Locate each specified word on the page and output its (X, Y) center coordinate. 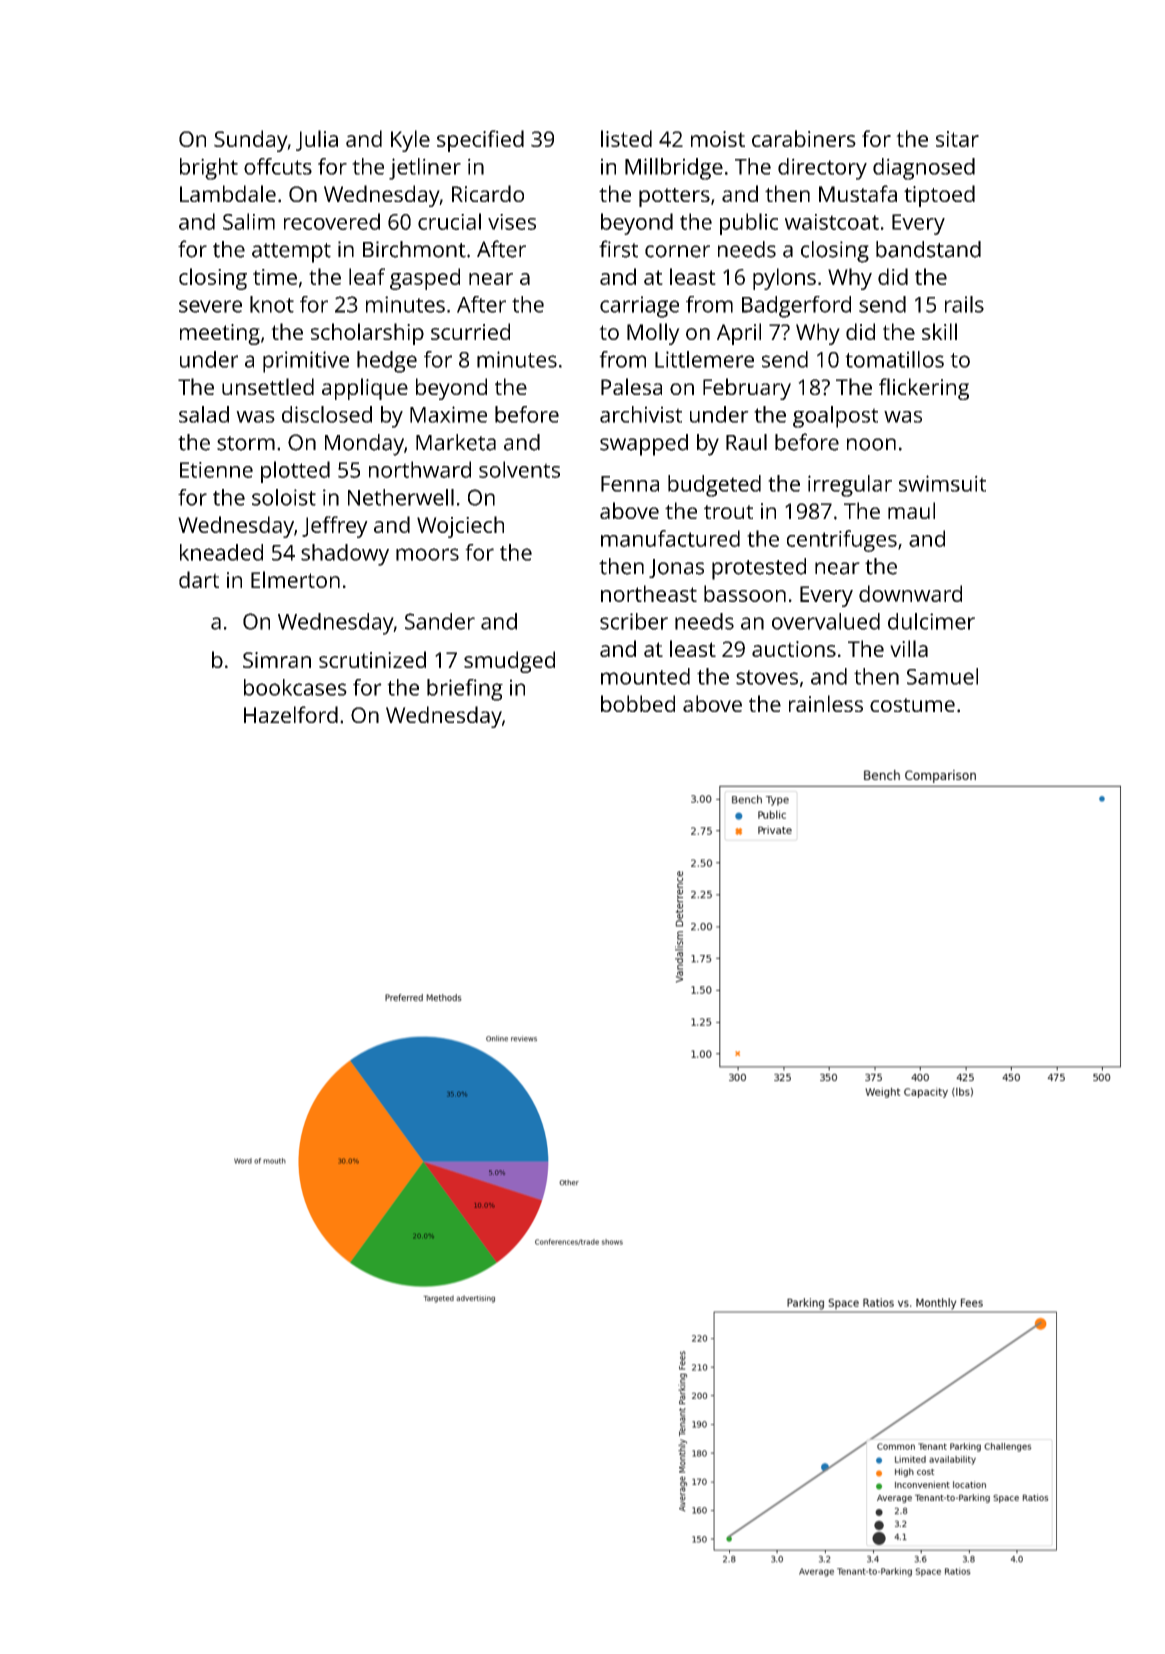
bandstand (928, 249)
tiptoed (939, 196)
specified (480, 141)
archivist (641, 414)
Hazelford (291, 714)
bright (209, 169)
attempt (291, 253)
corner (677, 251)
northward (420, 469)
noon (871, 444)
